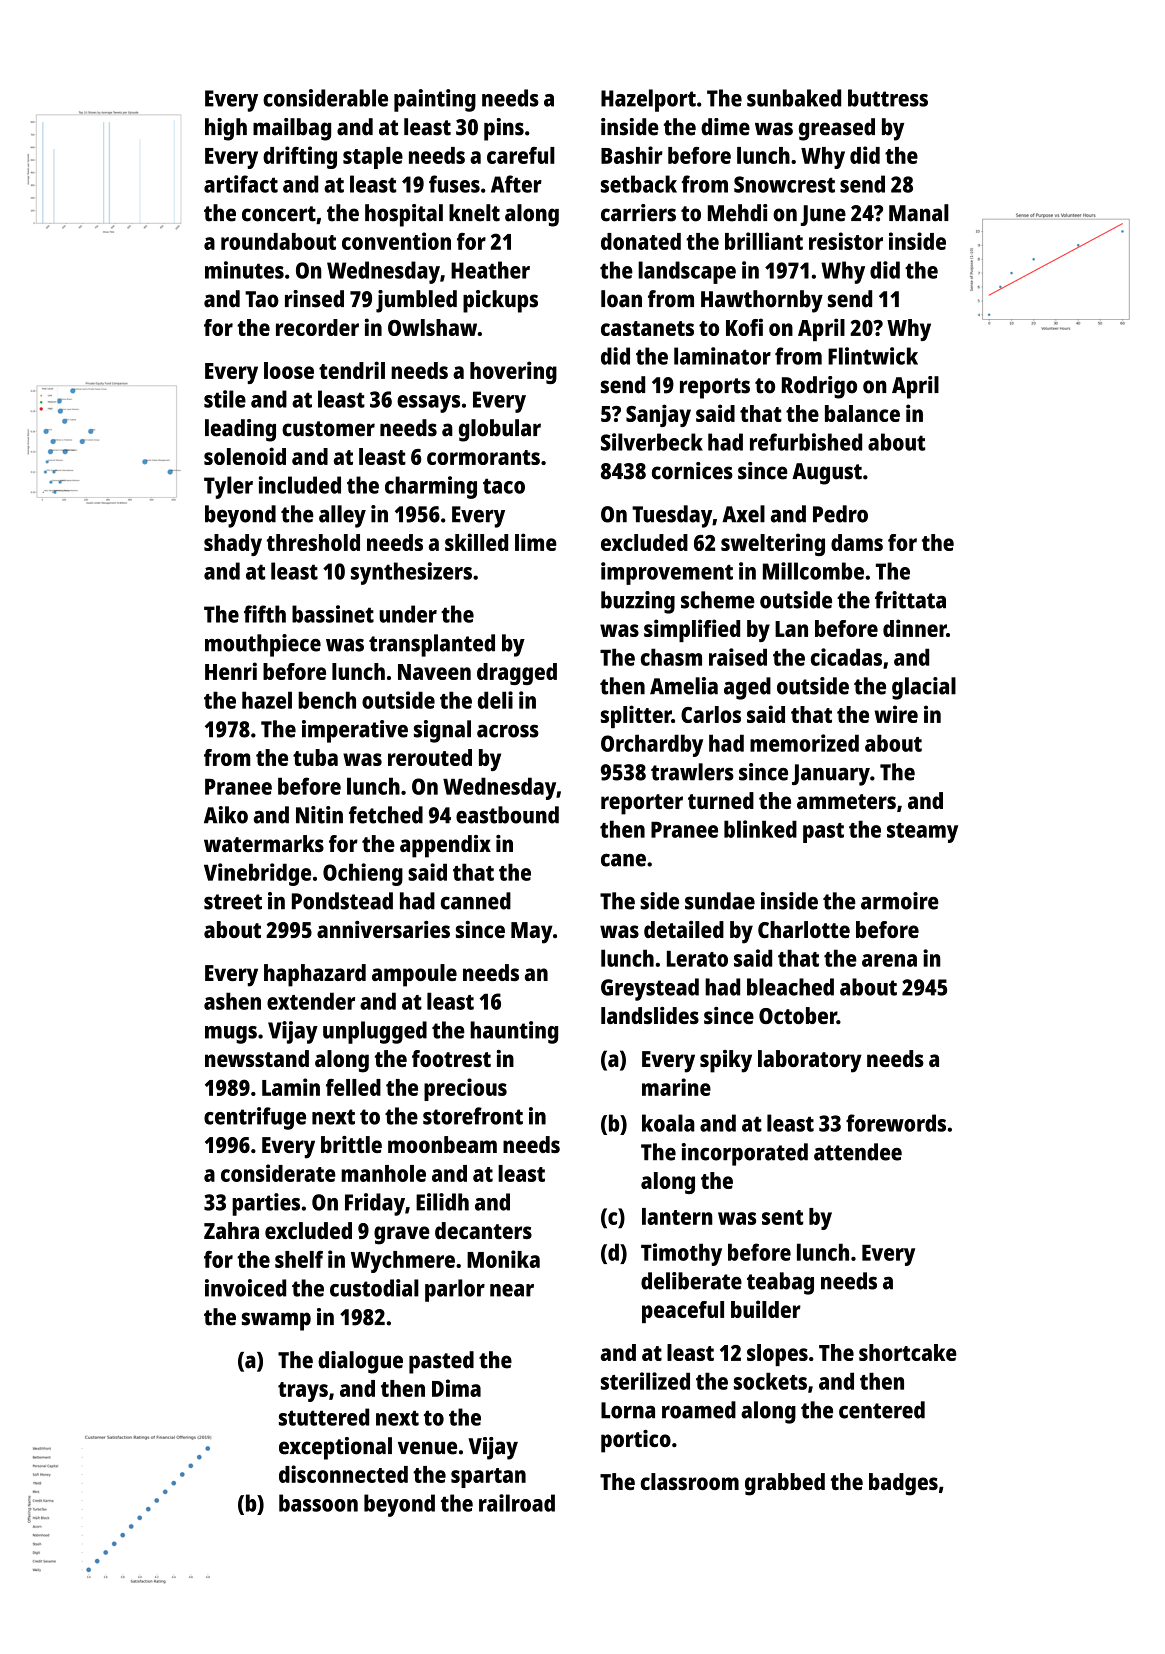 This screenshot has height=1654, width=1165. Describe the element at coordinates (257, 874) in the screenshot. I see `Vinebridge` at that location.
